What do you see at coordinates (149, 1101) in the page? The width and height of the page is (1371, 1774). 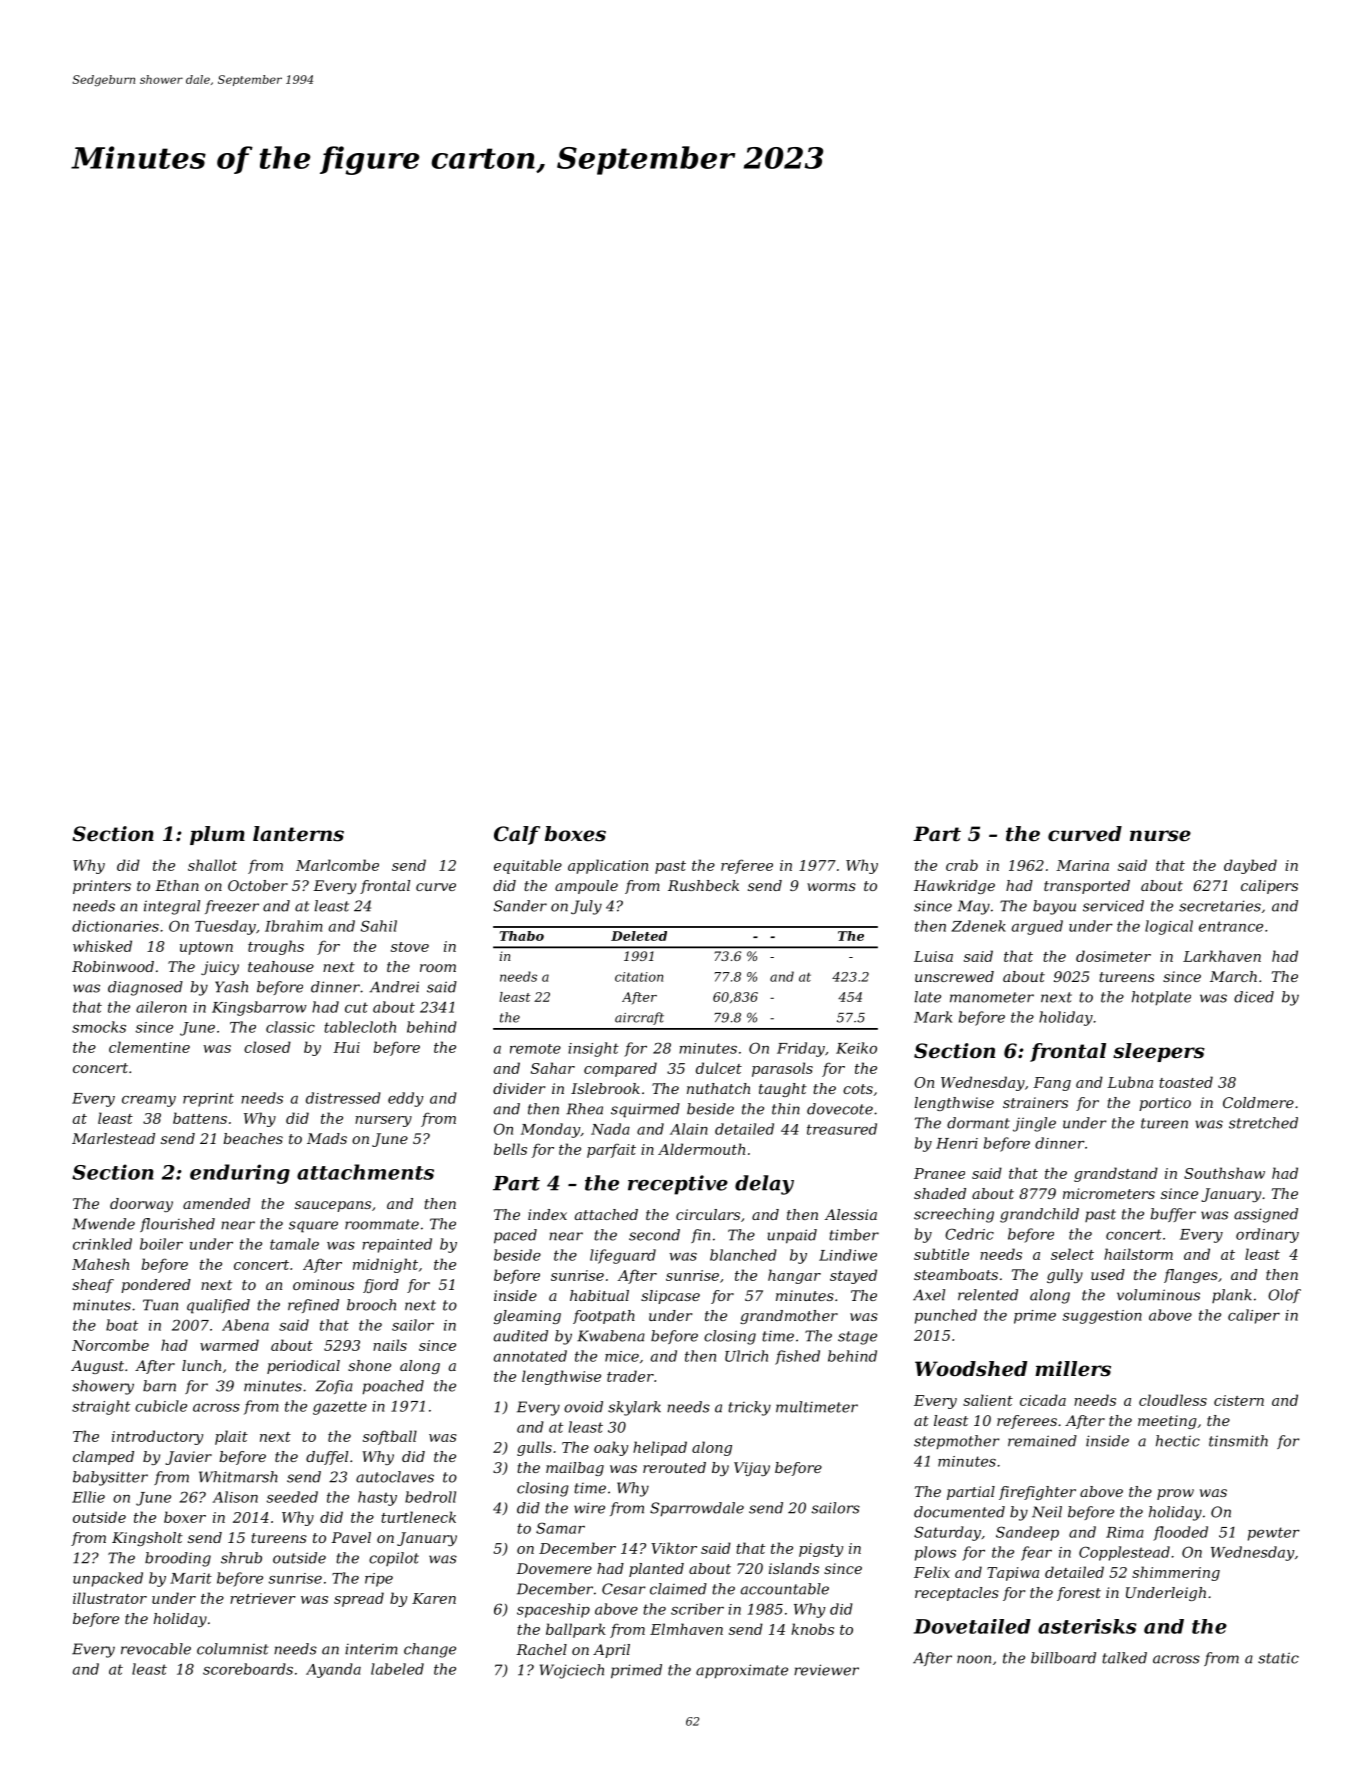 I see `creamy` at bounding box center [149, 1101].
